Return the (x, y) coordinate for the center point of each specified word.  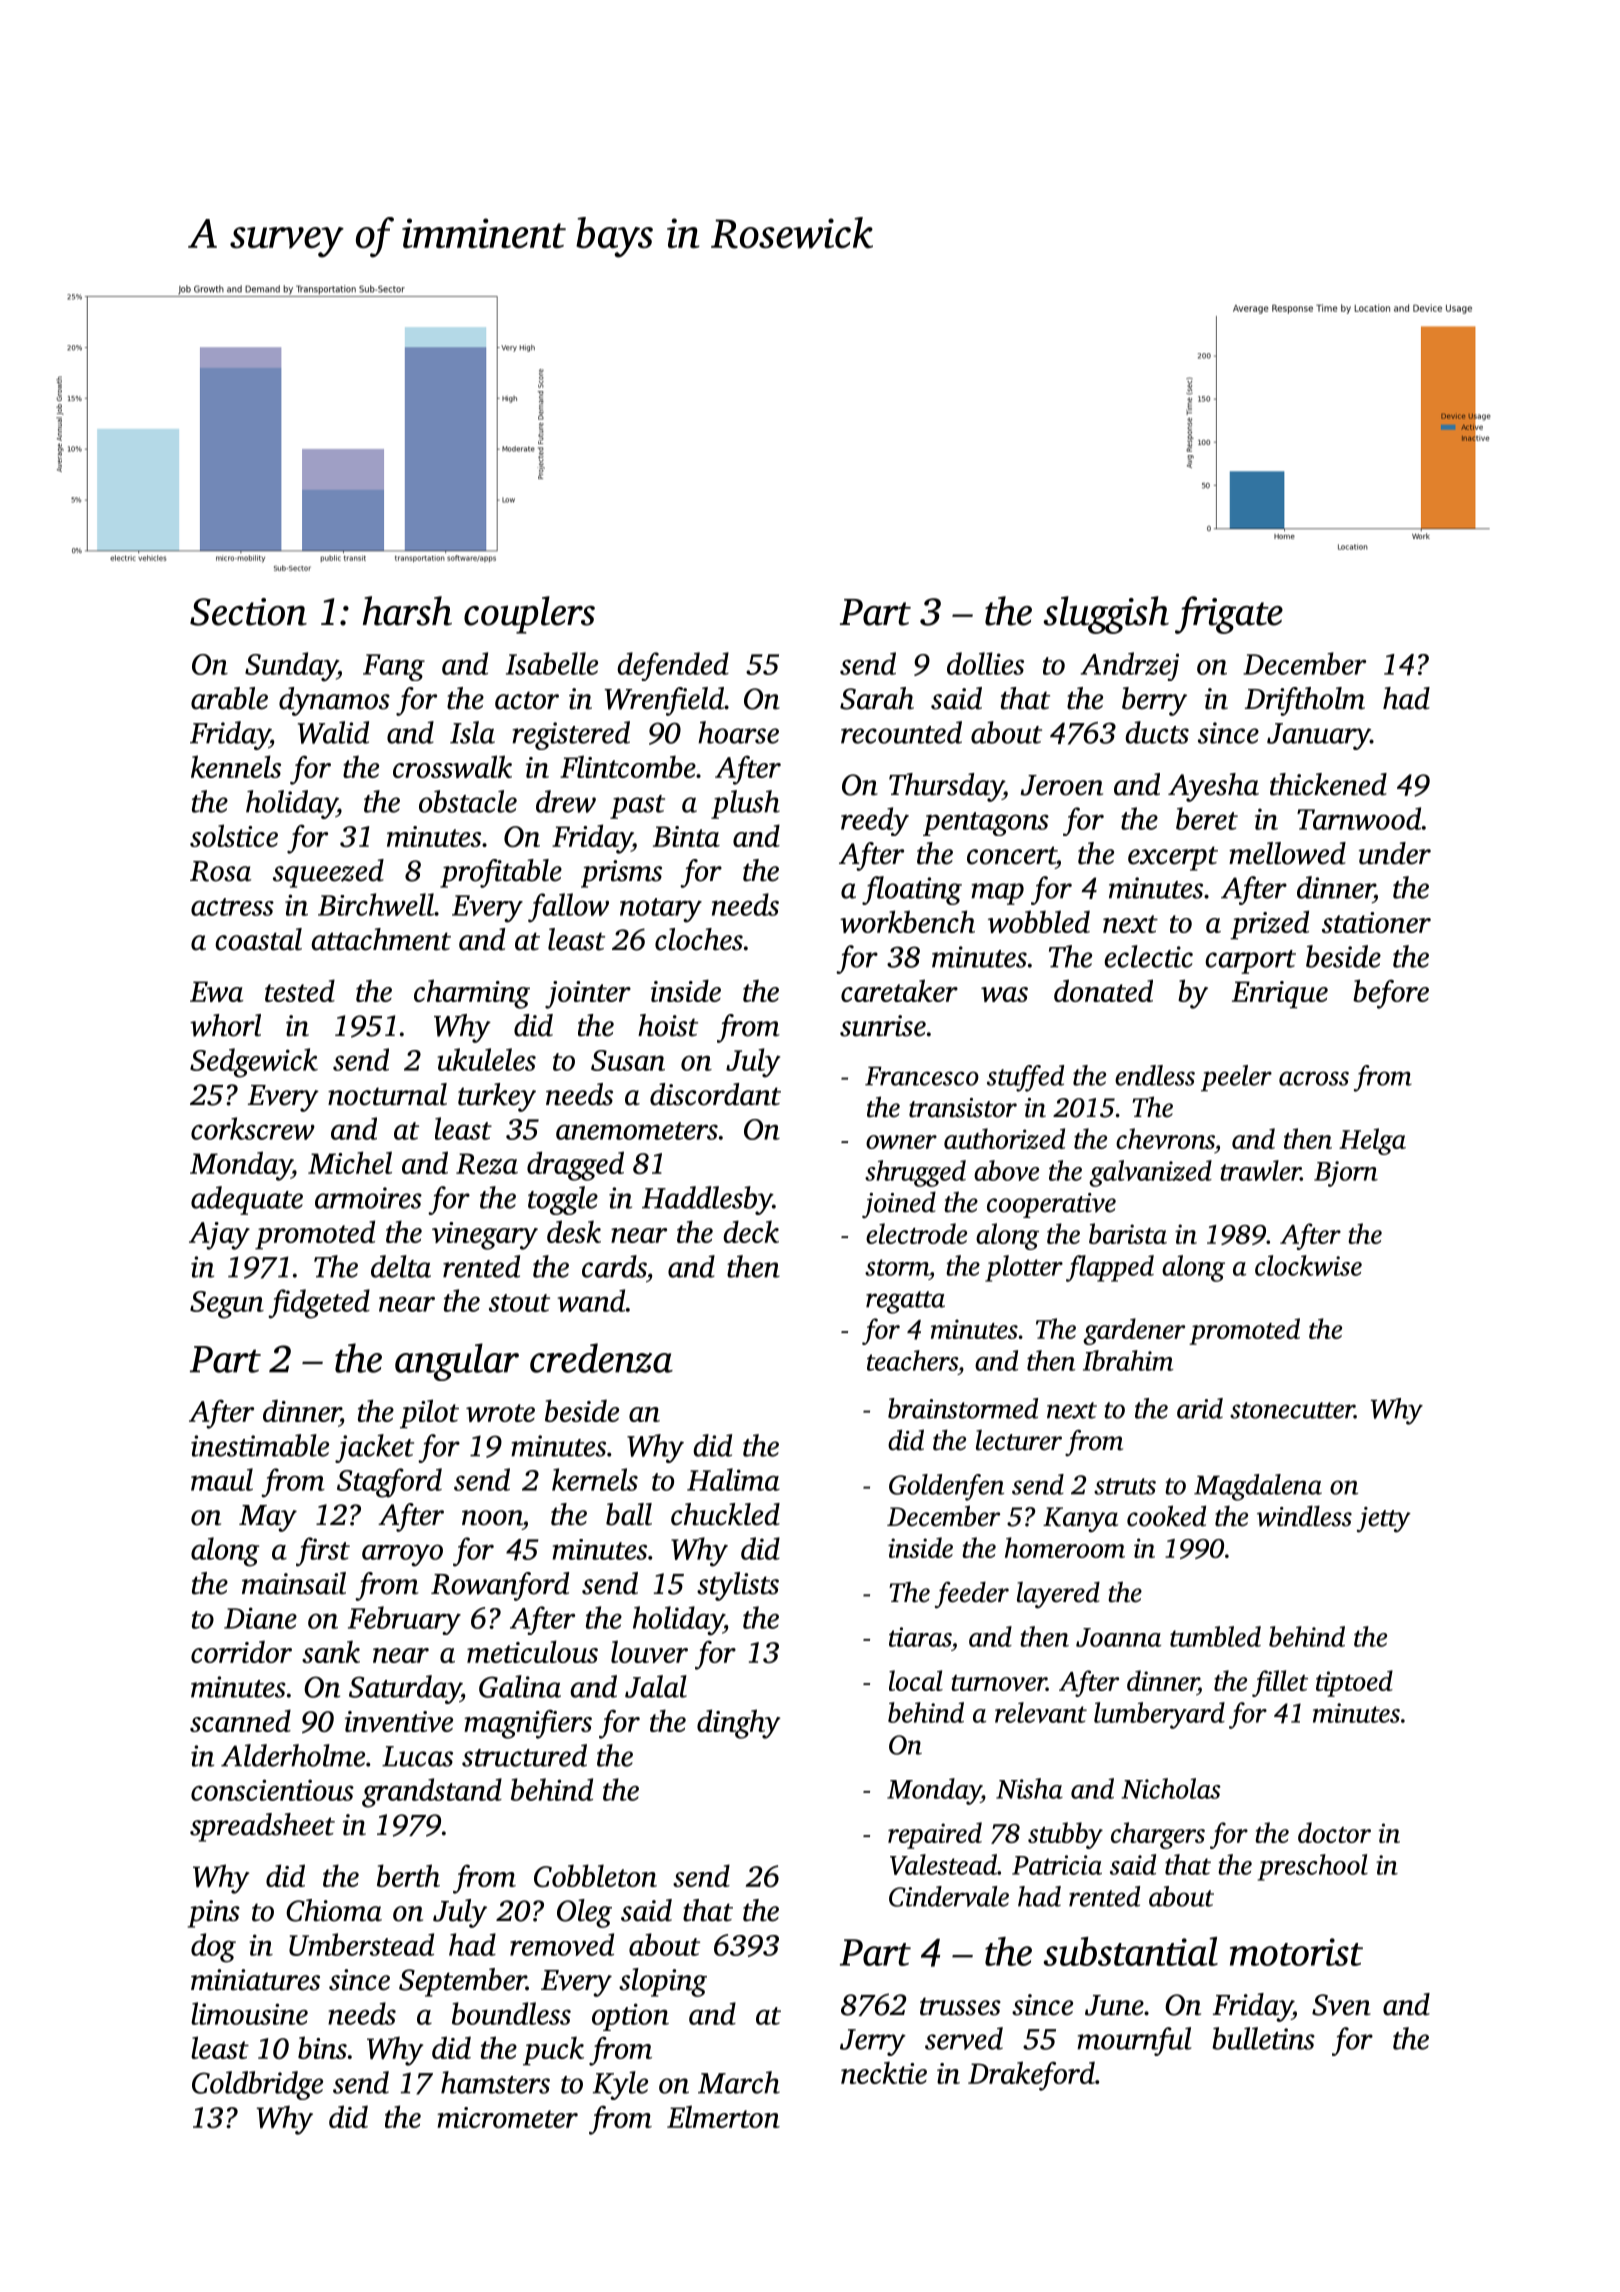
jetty (1384, 1520)
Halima (733, 1479)
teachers (912, 1360)
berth (408, 1875)
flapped (1110, 1268)
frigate (1229, 615)
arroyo (402, 1555)
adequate (247, 1200)
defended (673, 666)
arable (229, 698)
